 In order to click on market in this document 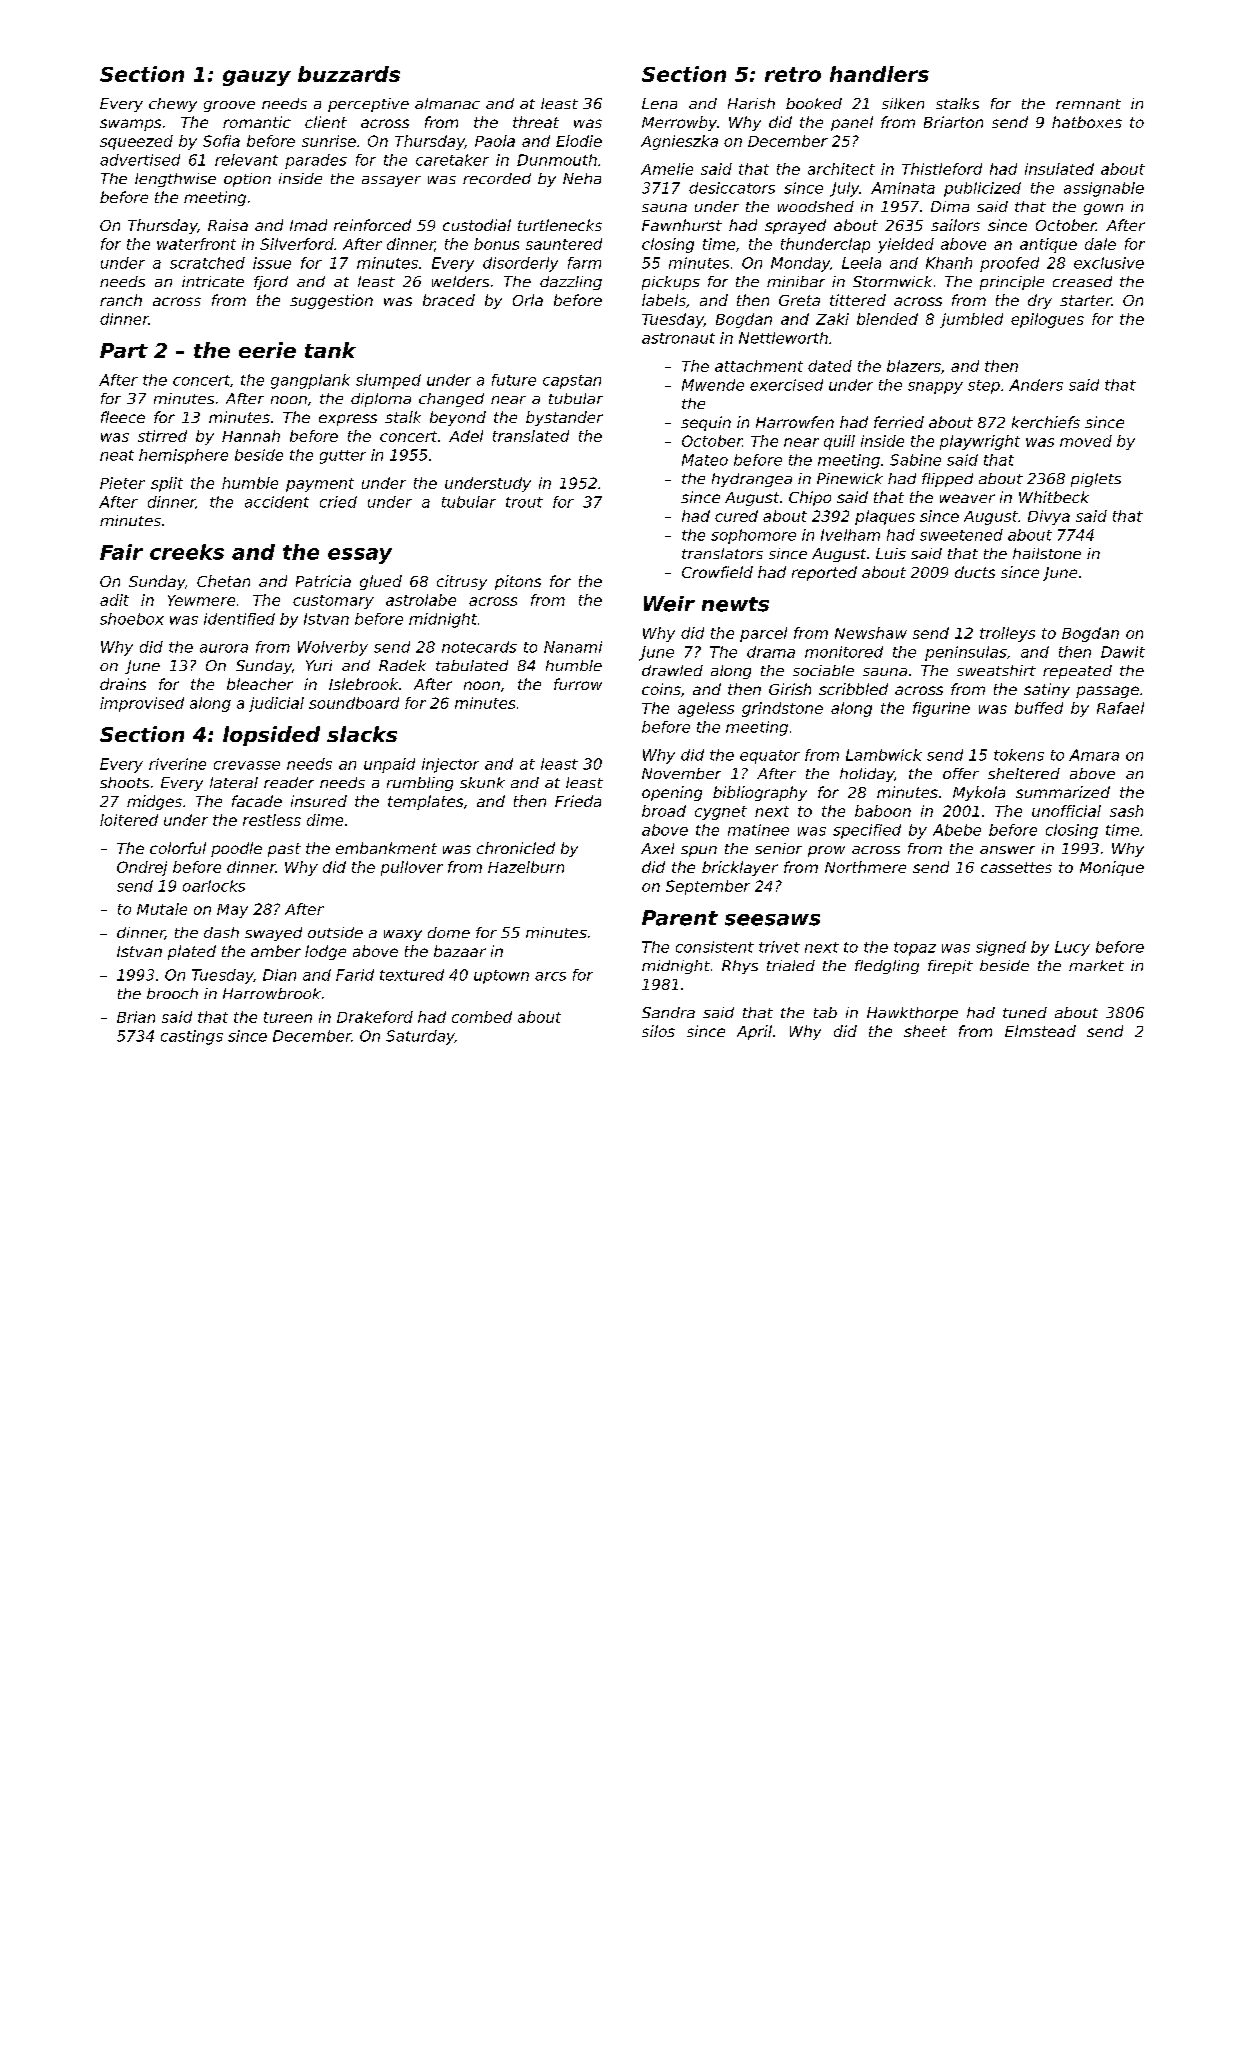, I will do `click(1096, 965)`.
